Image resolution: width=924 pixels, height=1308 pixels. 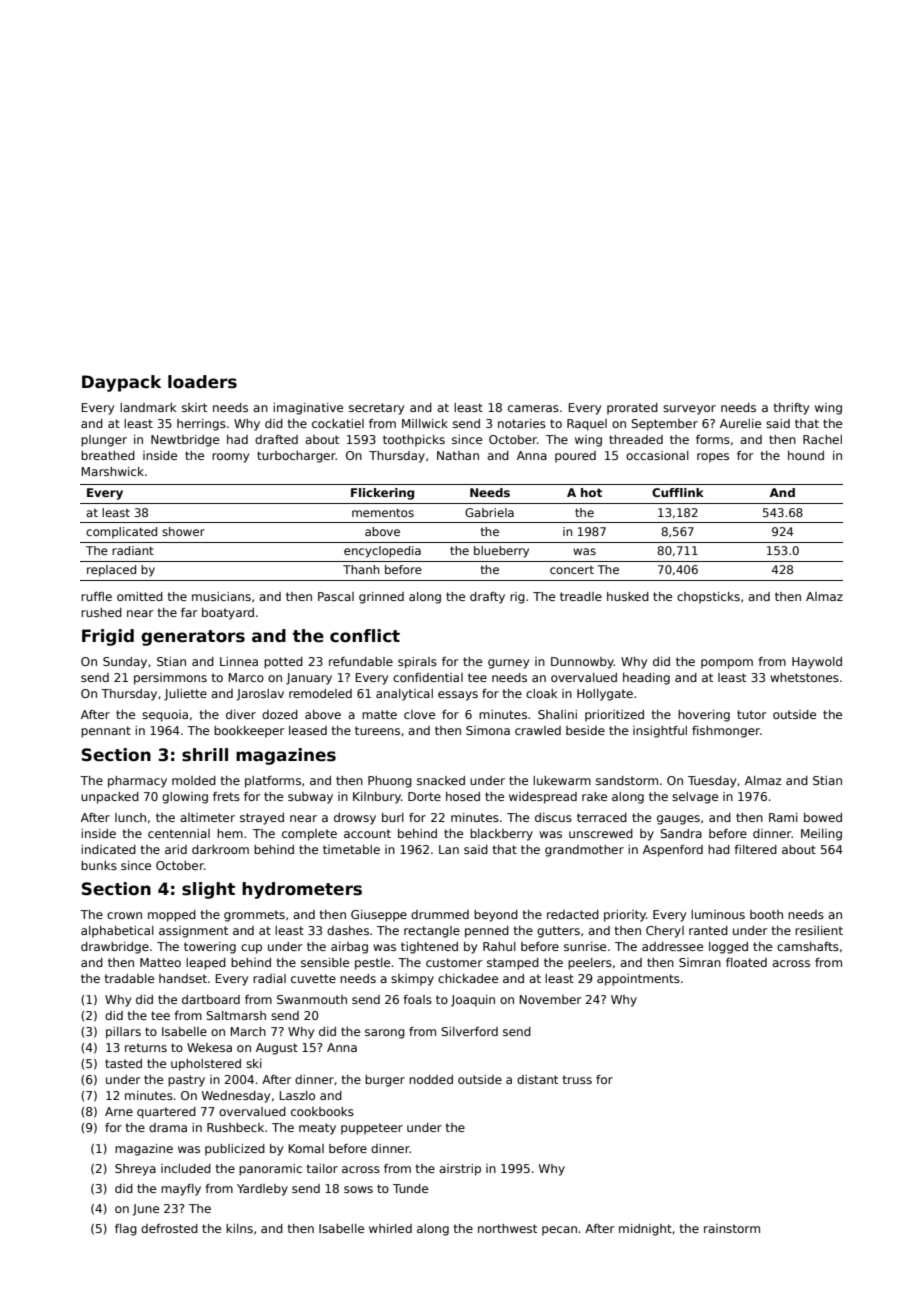 I want to click on loaders, so click(x=202, y=382).
